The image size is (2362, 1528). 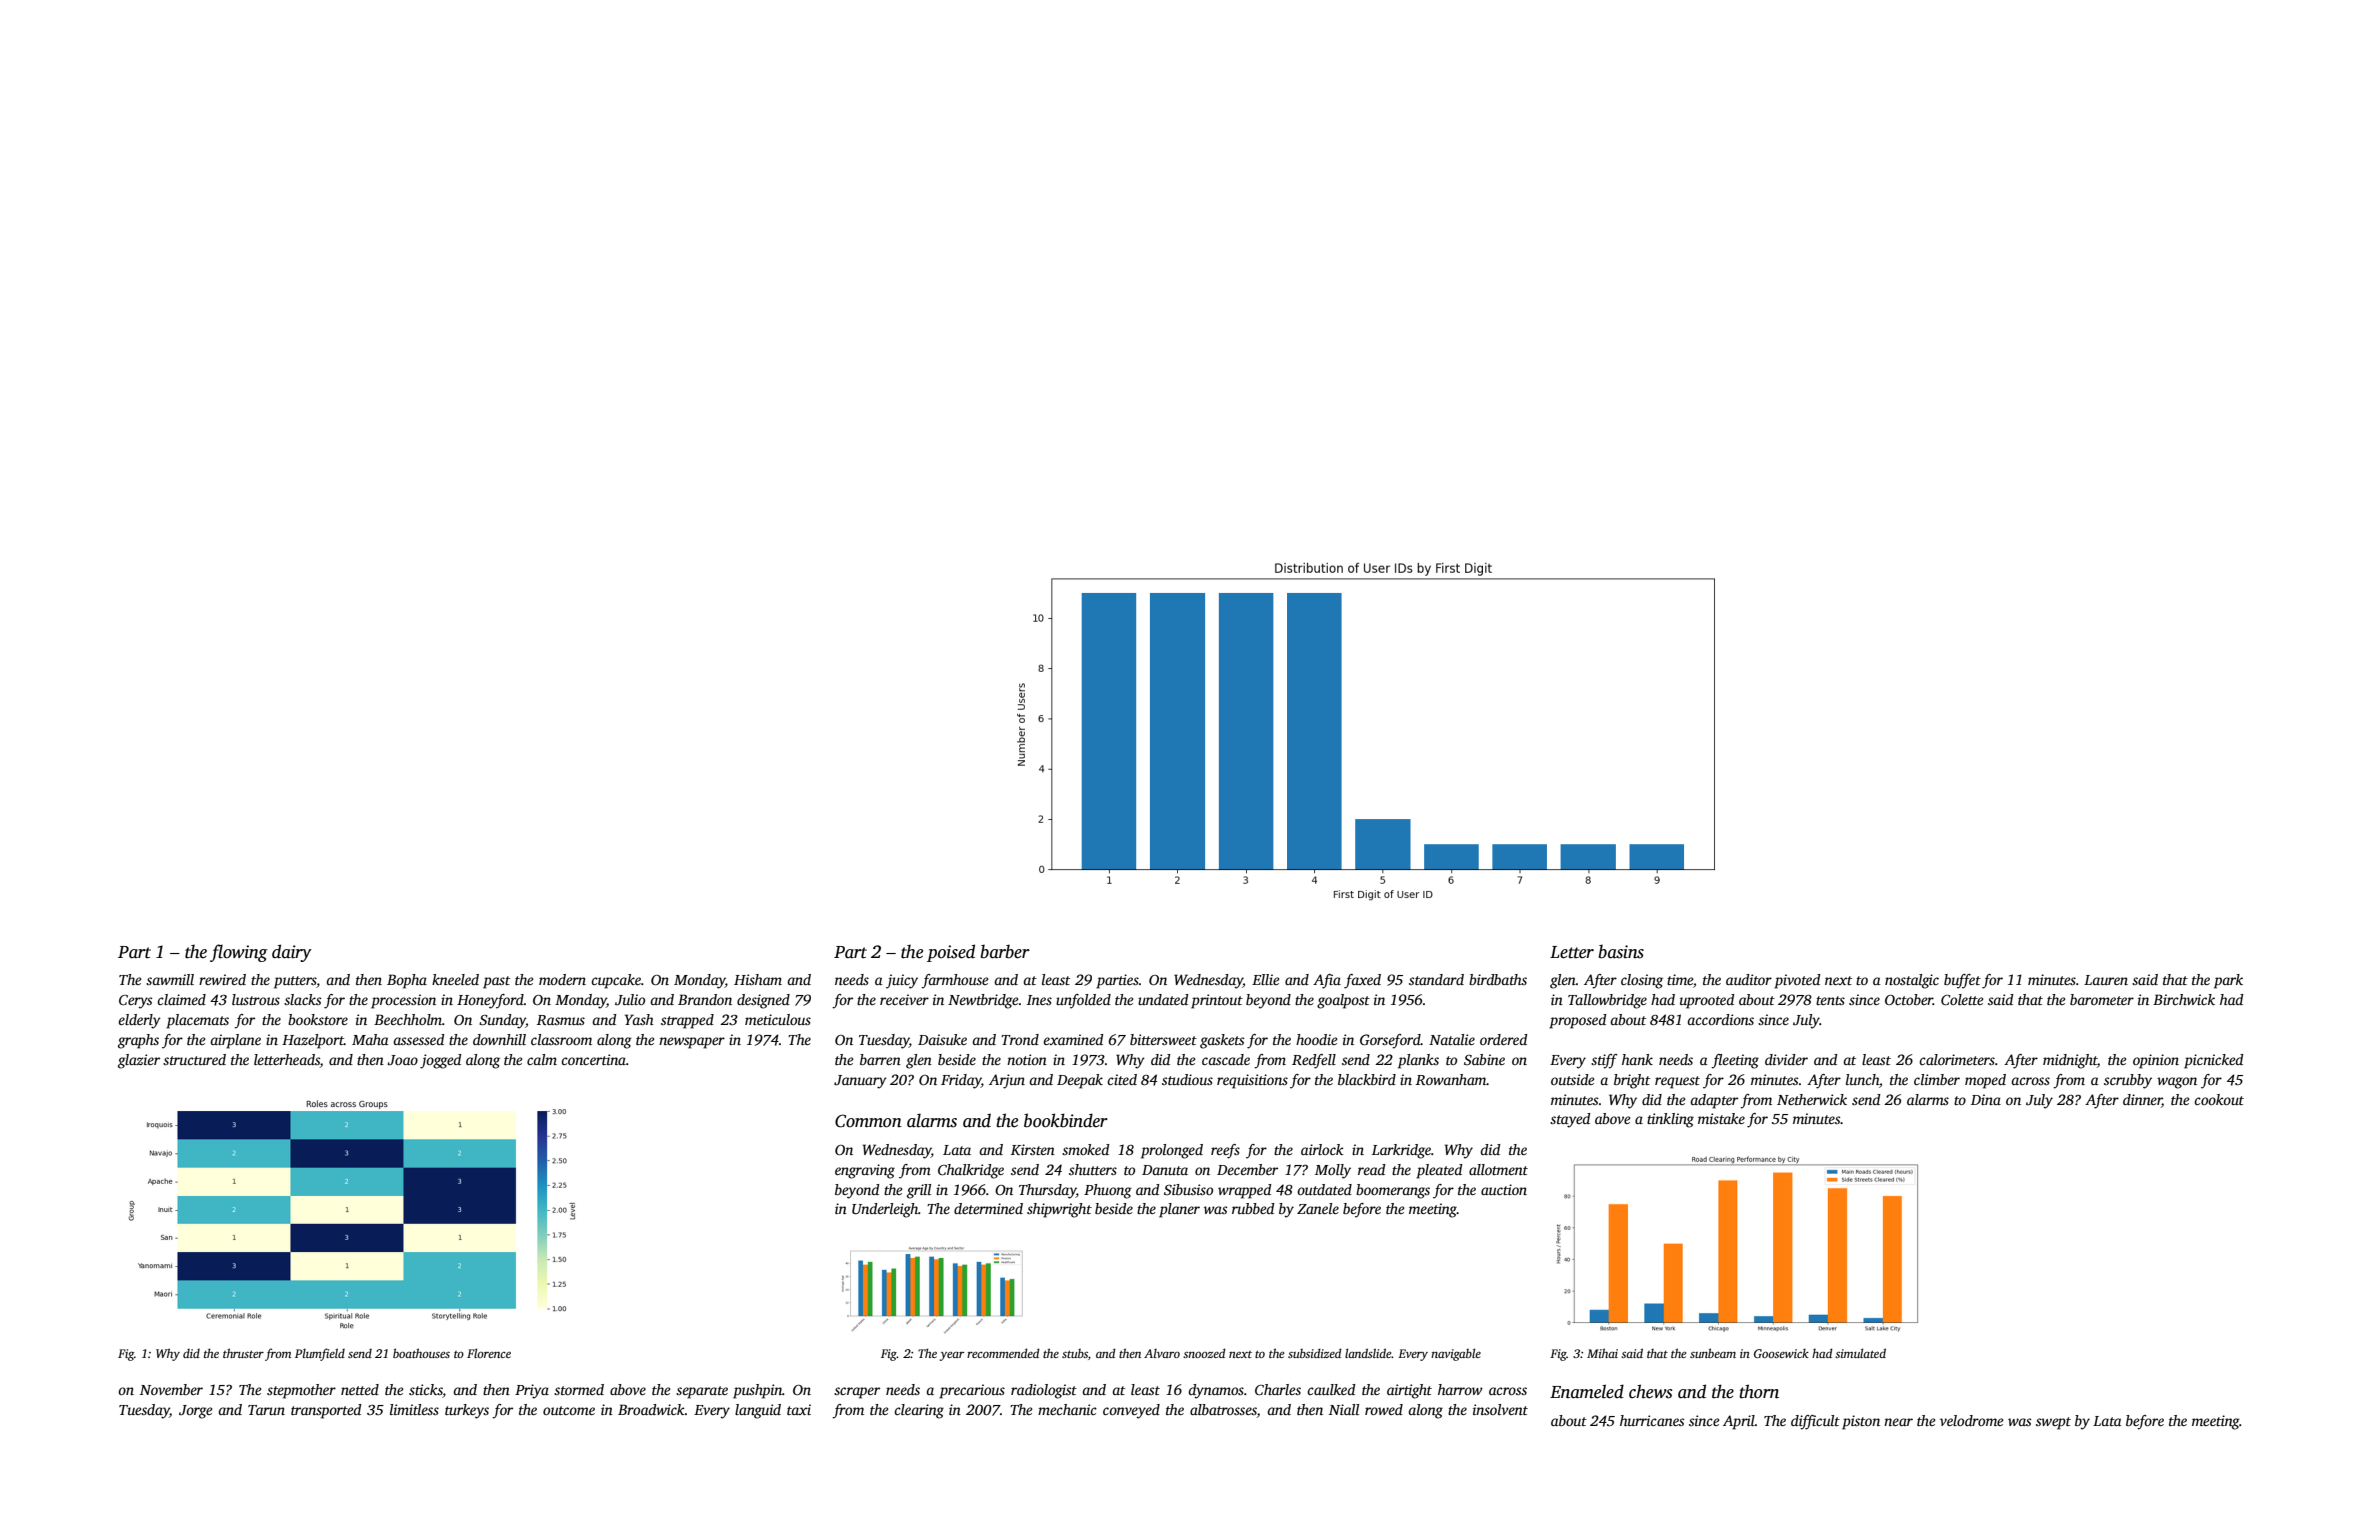 What do you see at coordinates (1005, 952) in the screenshot?
I see `barber` at bounding box center [1005, 952].
